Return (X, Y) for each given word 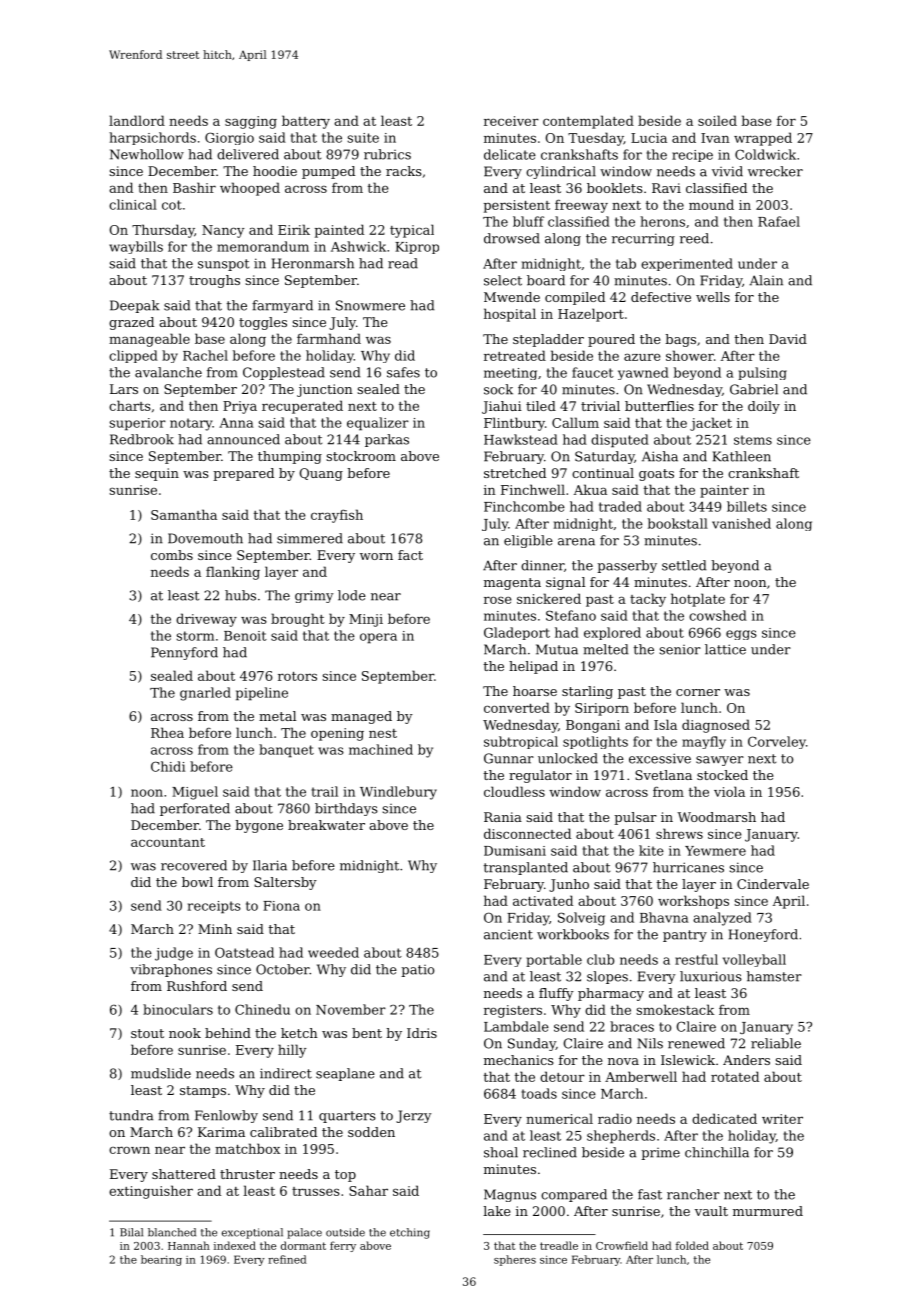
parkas (387, 440)
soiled (717, 120)
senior (680, 650)
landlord (137, 120)
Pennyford (184, 653)
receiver (511, 121)
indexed (235, 1245)
